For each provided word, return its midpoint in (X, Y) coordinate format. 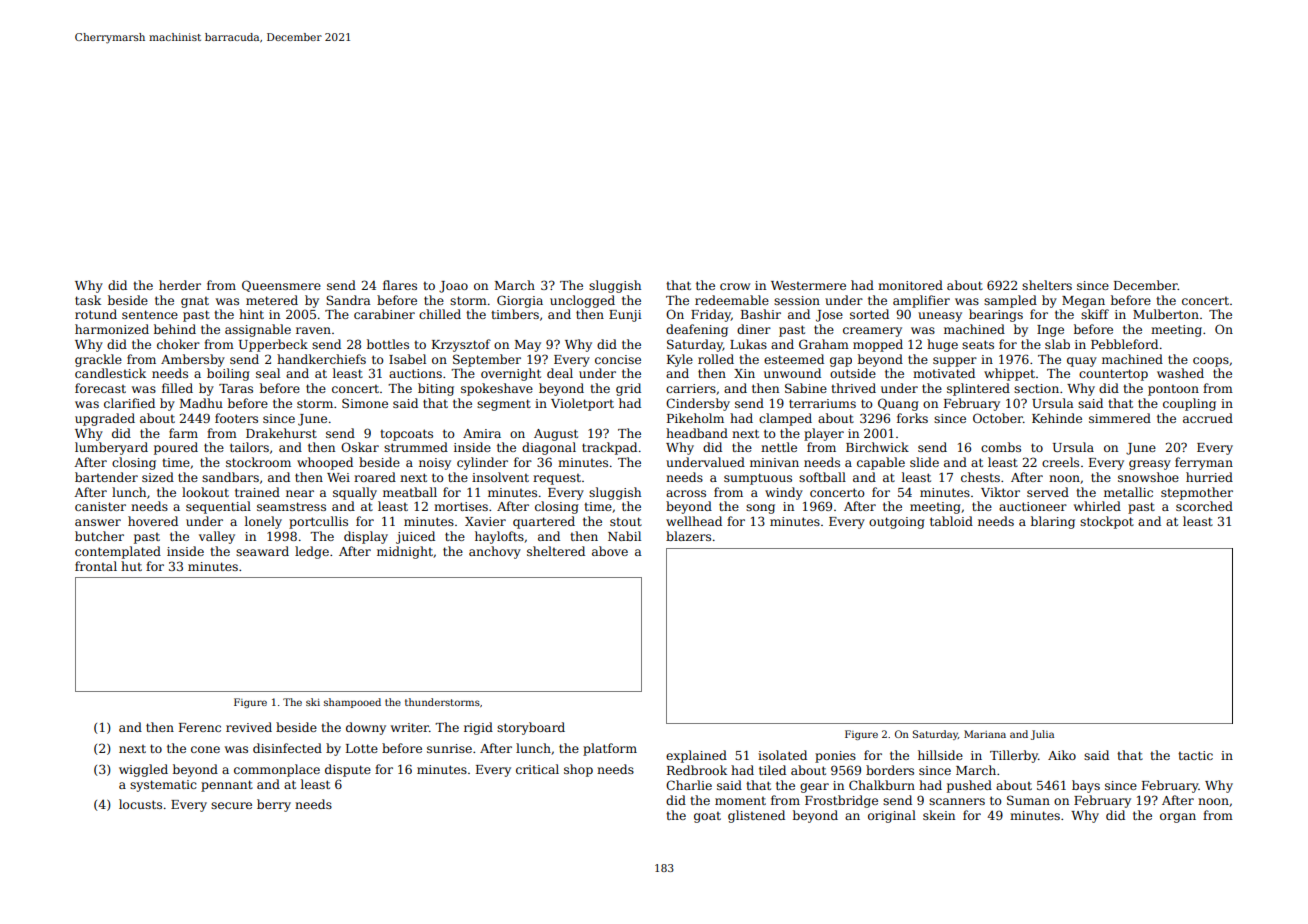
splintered (978, 389)
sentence (150, 314)
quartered (544, 522)
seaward (262, 551)
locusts (140, 804)
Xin (744, 373)
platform (610, 749)
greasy (1150, 465)
